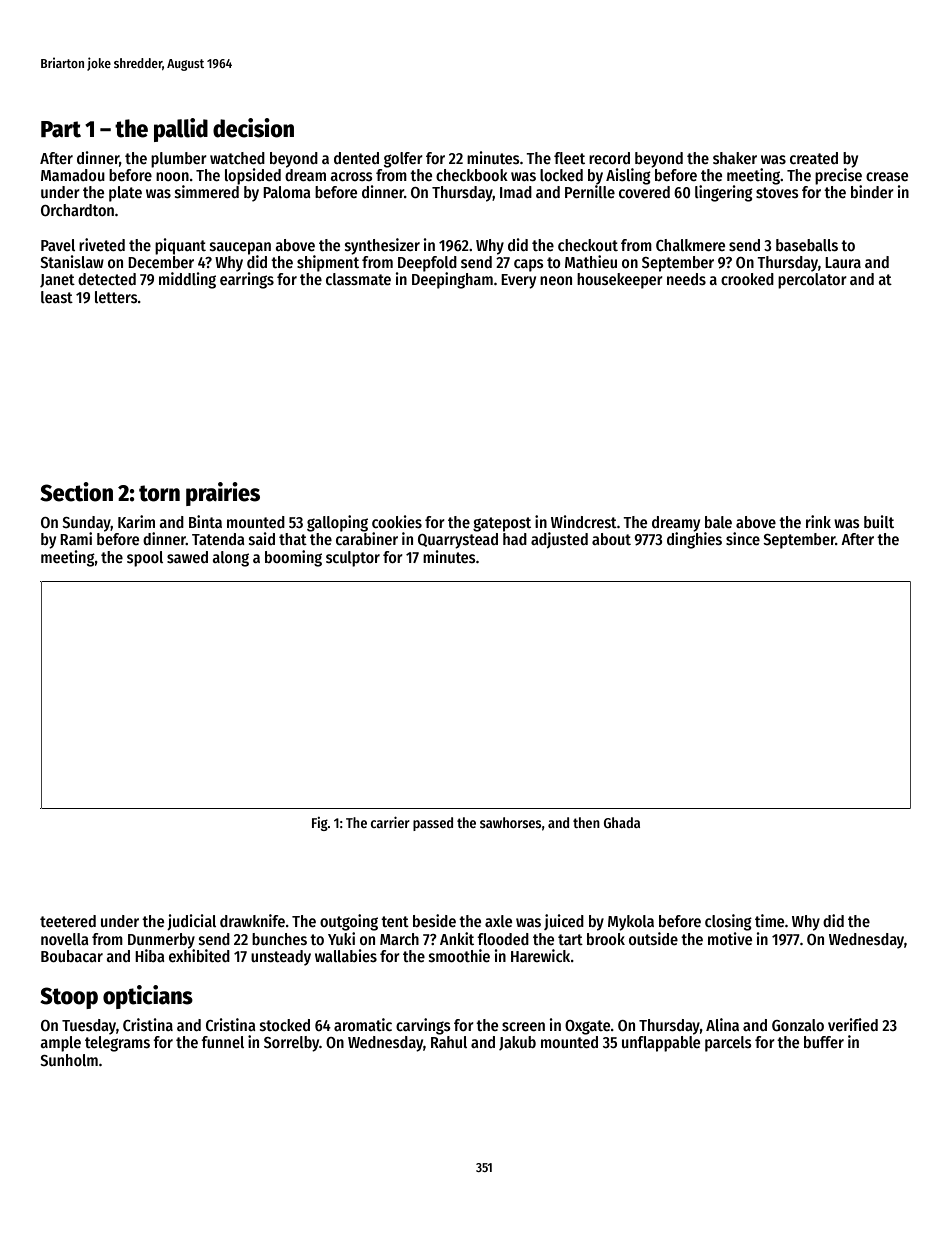 Image resolution: width=952 pixels, height=1233 pixels. I want to click on created, so click(814, 158).
